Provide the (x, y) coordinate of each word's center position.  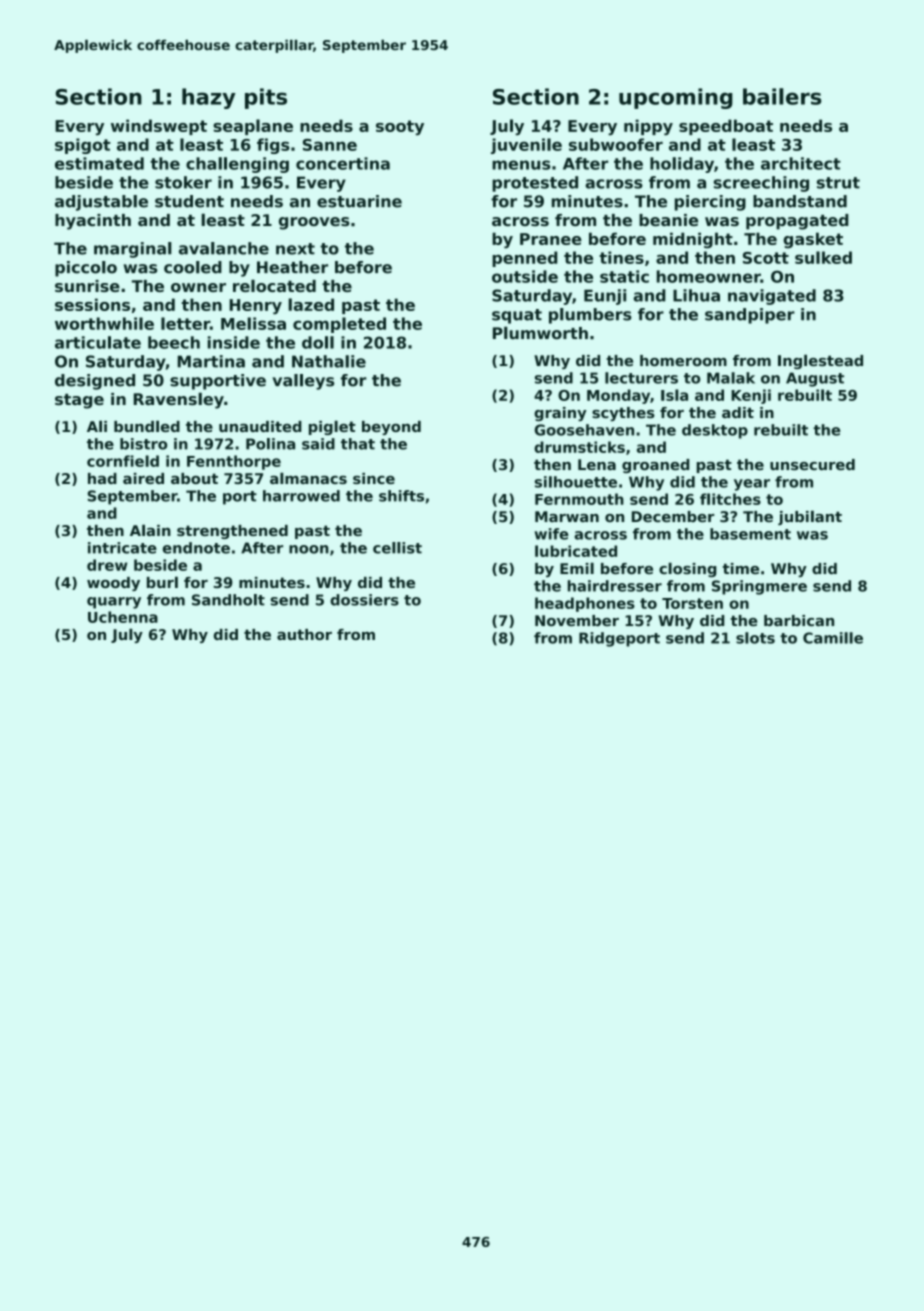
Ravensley (179, 401)
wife (552, 534)
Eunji (605, 297)
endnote (196, 548)
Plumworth (540, 333)
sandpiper (750, 316)
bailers (782, 96)
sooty (400, 128)
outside (525, 276)
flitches (730, 499)
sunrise (87, 286)
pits (266, 98)
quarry (114, 603)
